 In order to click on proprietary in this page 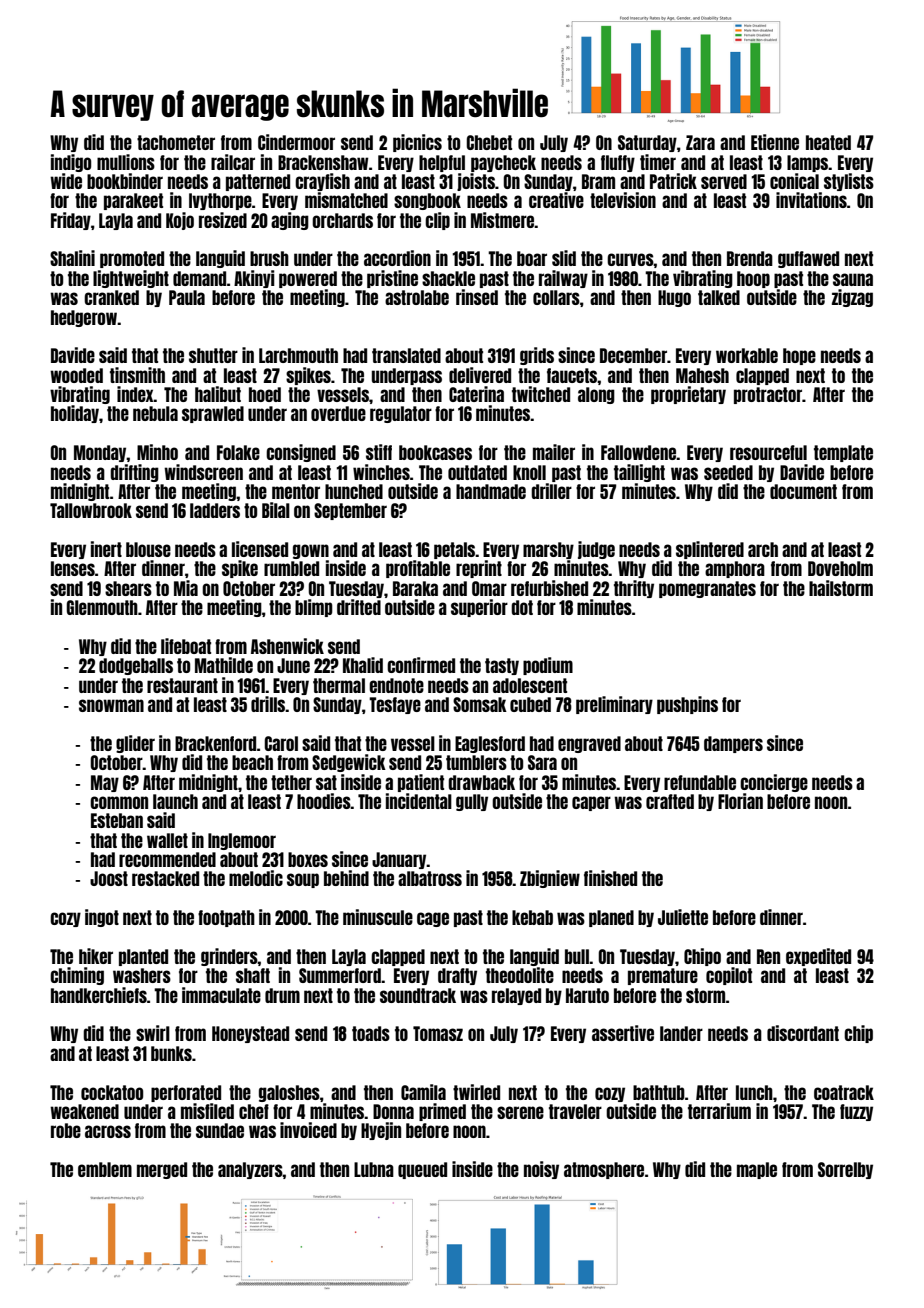, I will do `click(688, 395)`.
